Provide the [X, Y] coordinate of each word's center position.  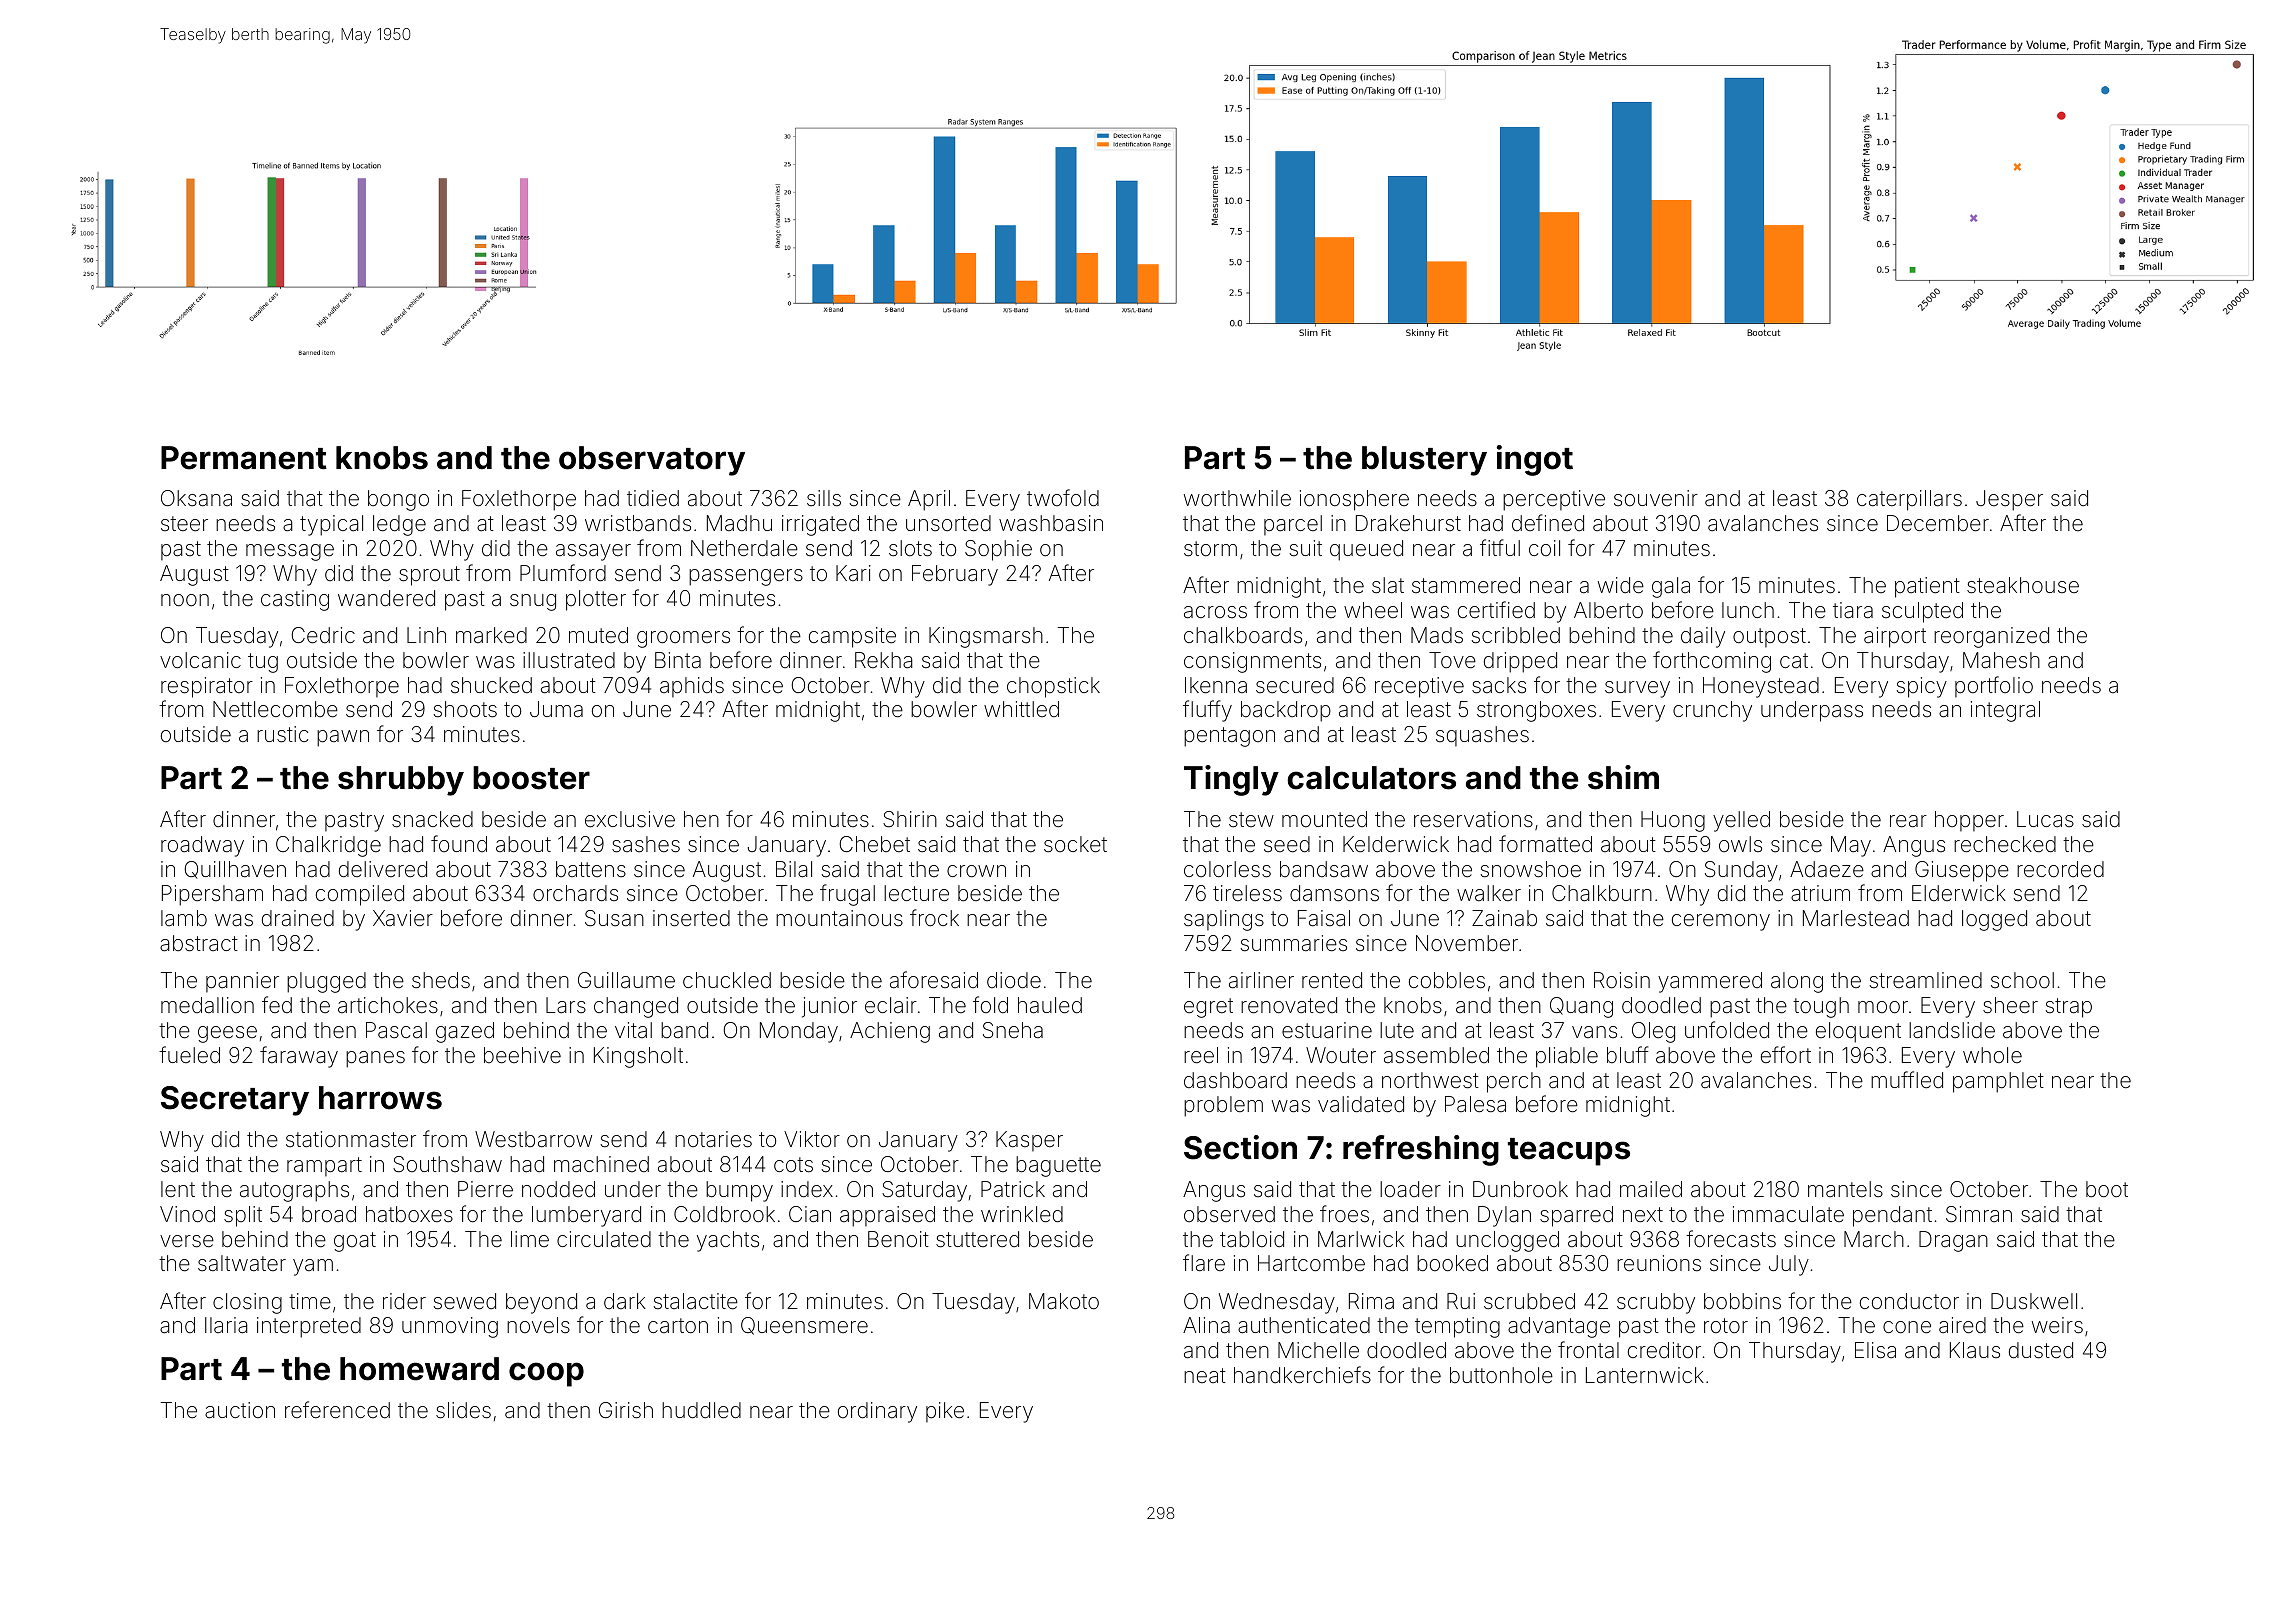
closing [247, 1303]
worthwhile [1237, 498]
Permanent [244, 458]
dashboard [1235, 1080]
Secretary [235, 1101]
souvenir [1656, 498]
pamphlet [1998, 1082]
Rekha [884, 660]
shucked [491, 685]
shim [1623, 777]
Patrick [1013, 1189]
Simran [1979, 1214]
